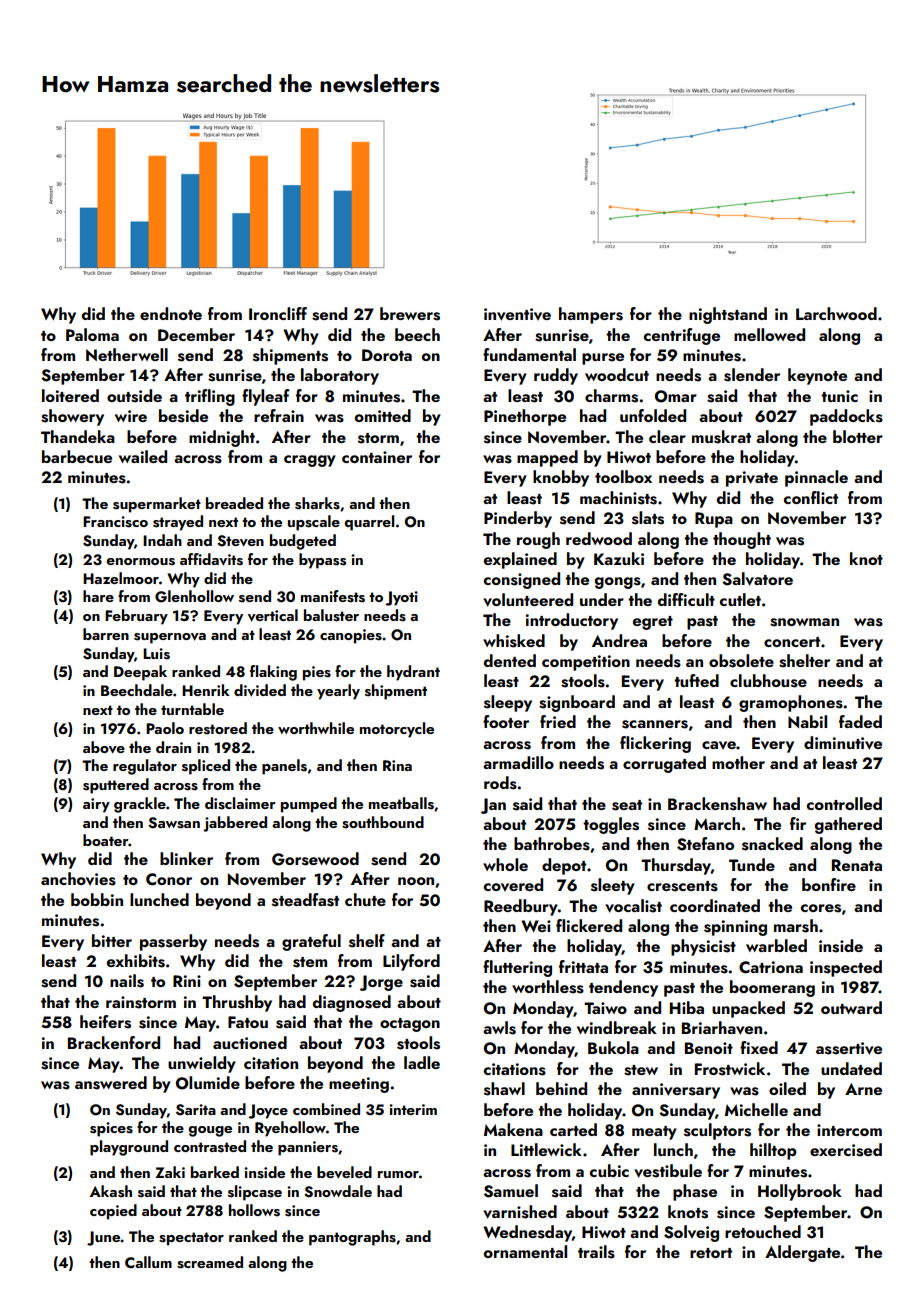  What do you see at coordinates (839, 396) in the document?
I see `tunic` at bounding box center [839, 396].
